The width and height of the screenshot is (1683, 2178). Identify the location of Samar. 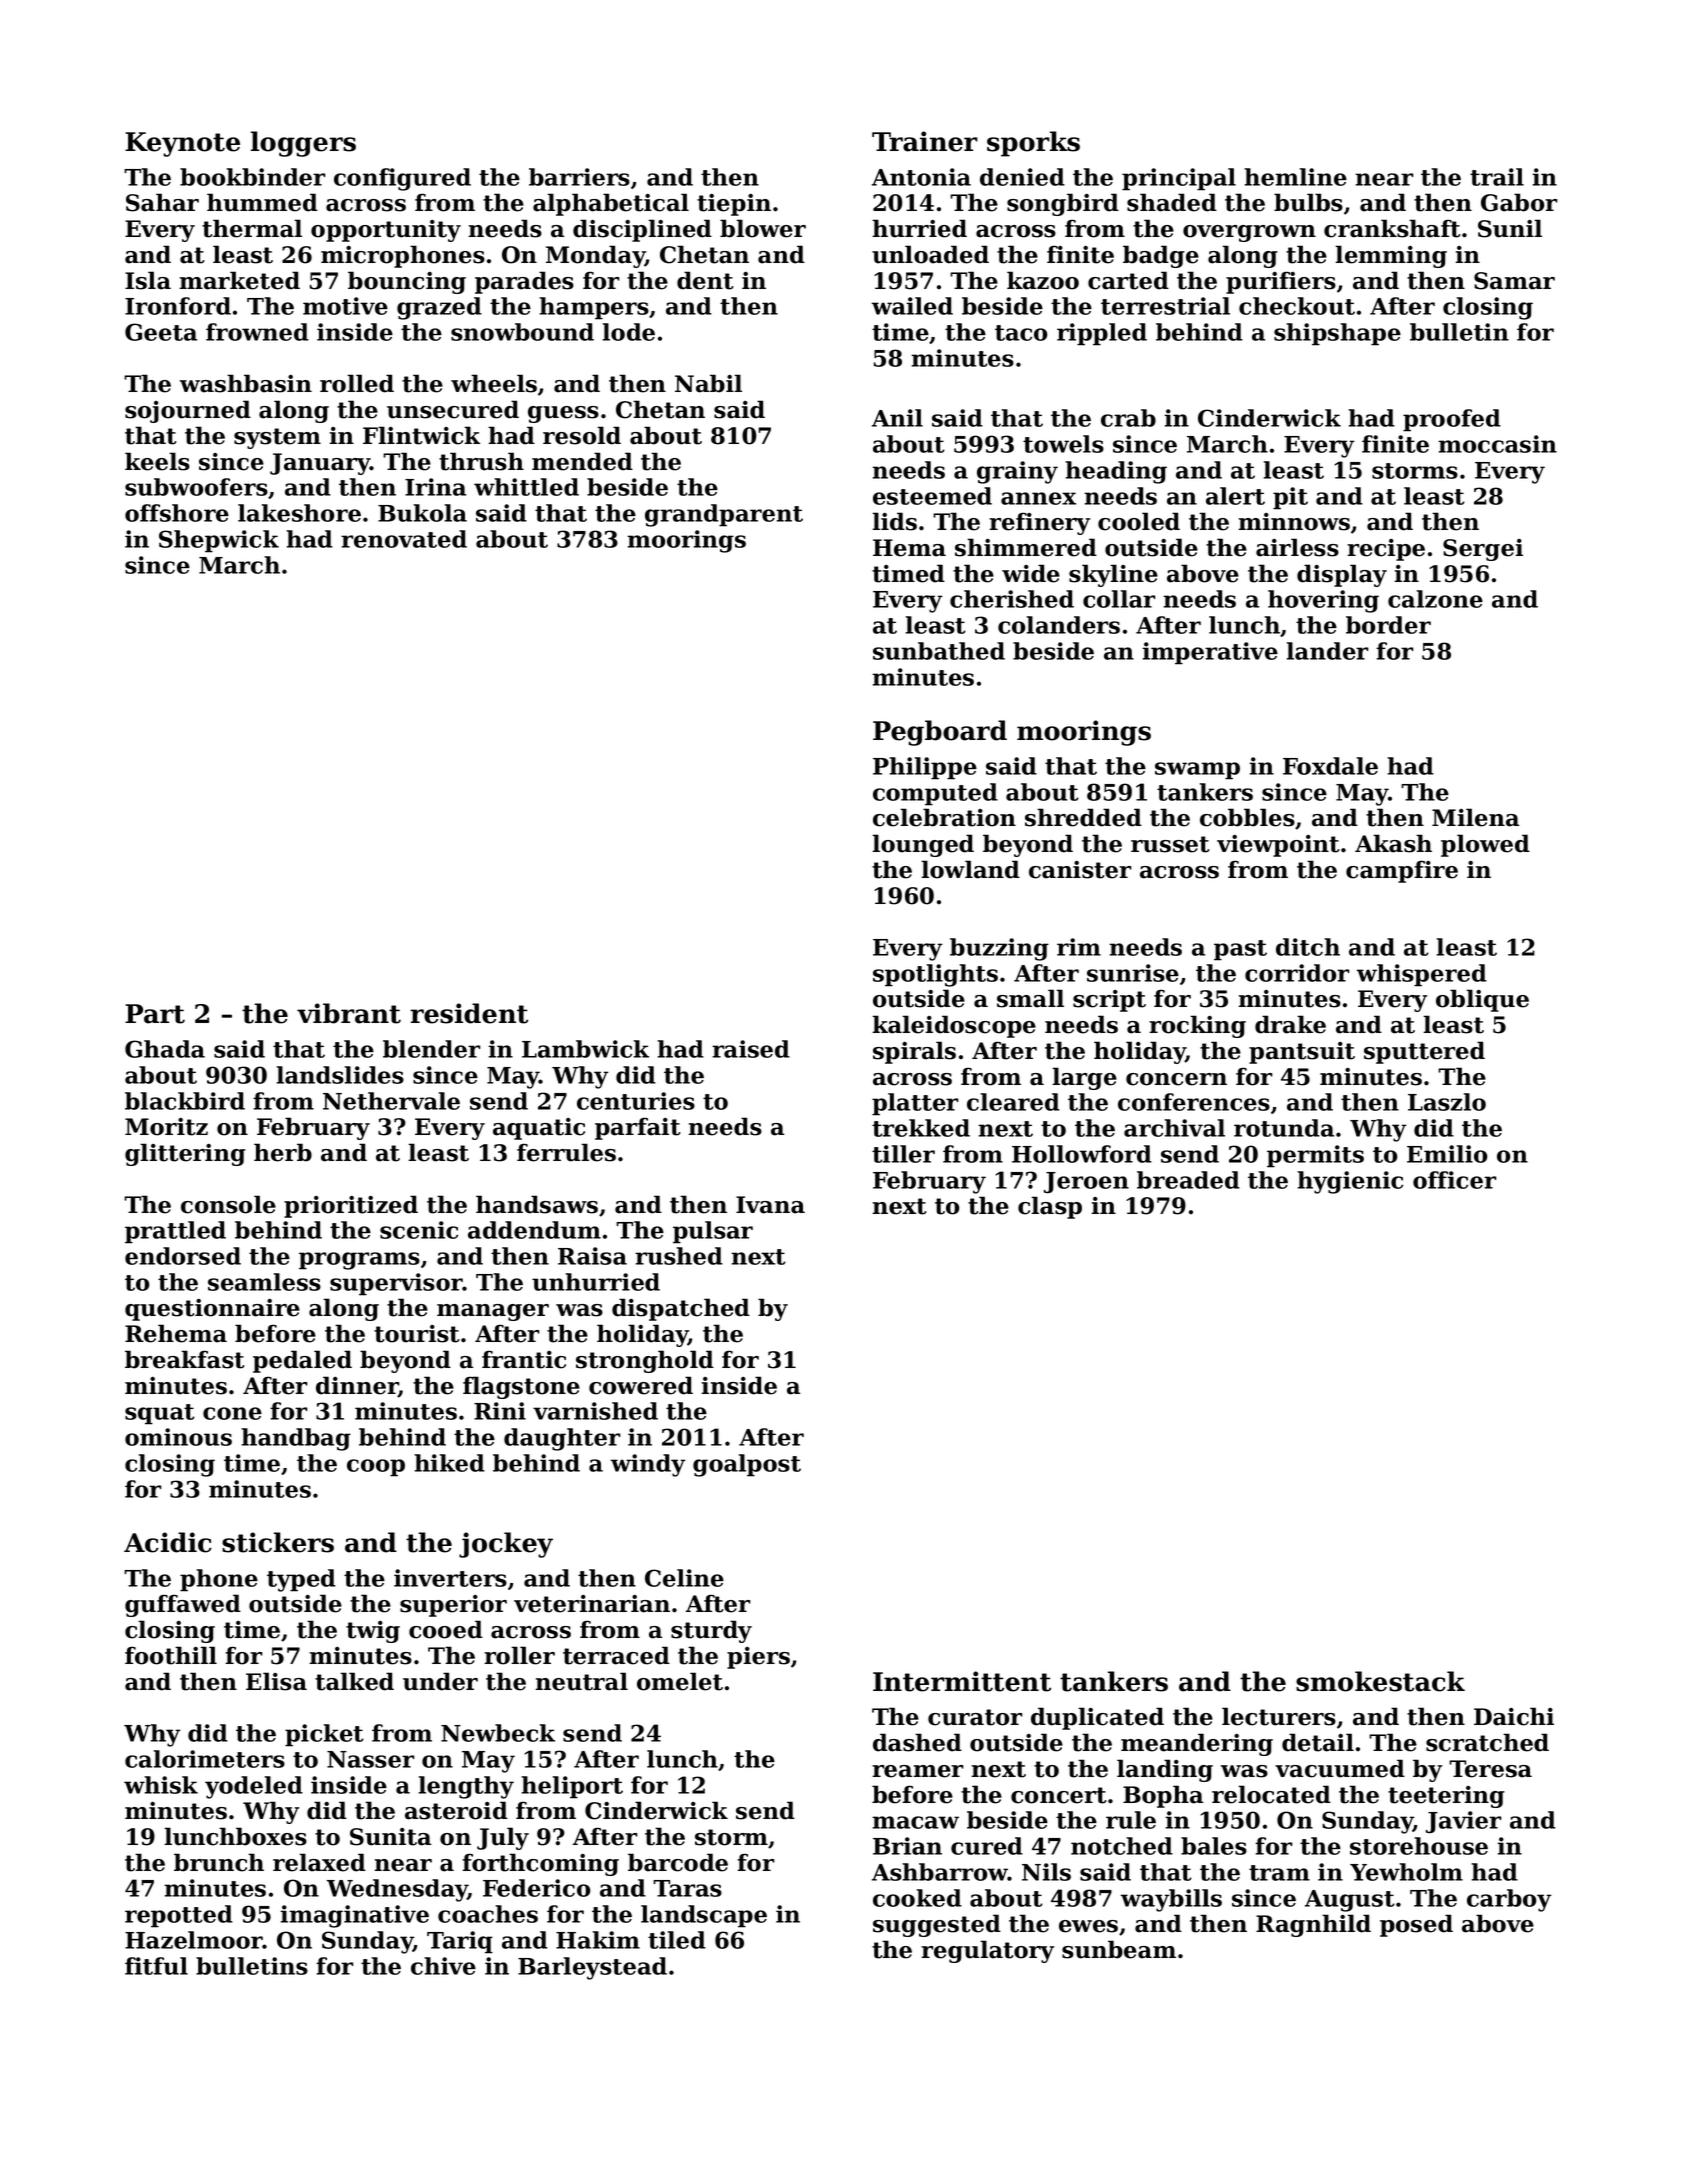
(1514, 281).
